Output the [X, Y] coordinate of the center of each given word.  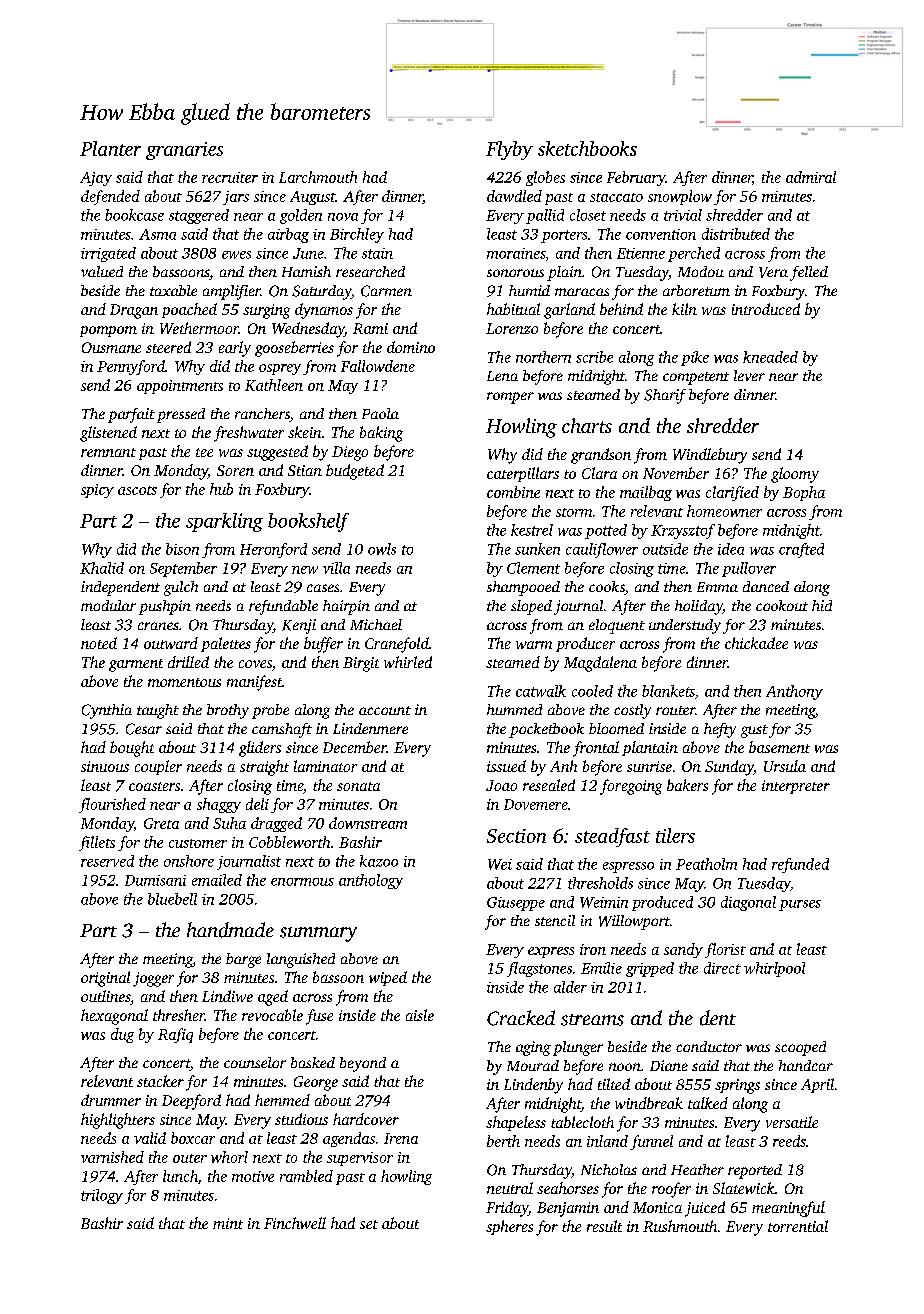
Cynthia [107, 711]
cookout [782, 605]
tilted [614, 1084]
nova [343, 217]
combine [513, 492]
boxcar [193, 1138]
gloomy [795, 475]
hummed [514, 709]
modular [108, 605]
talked [708, 1103]
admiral [811, 177]
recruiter [230, 177]
